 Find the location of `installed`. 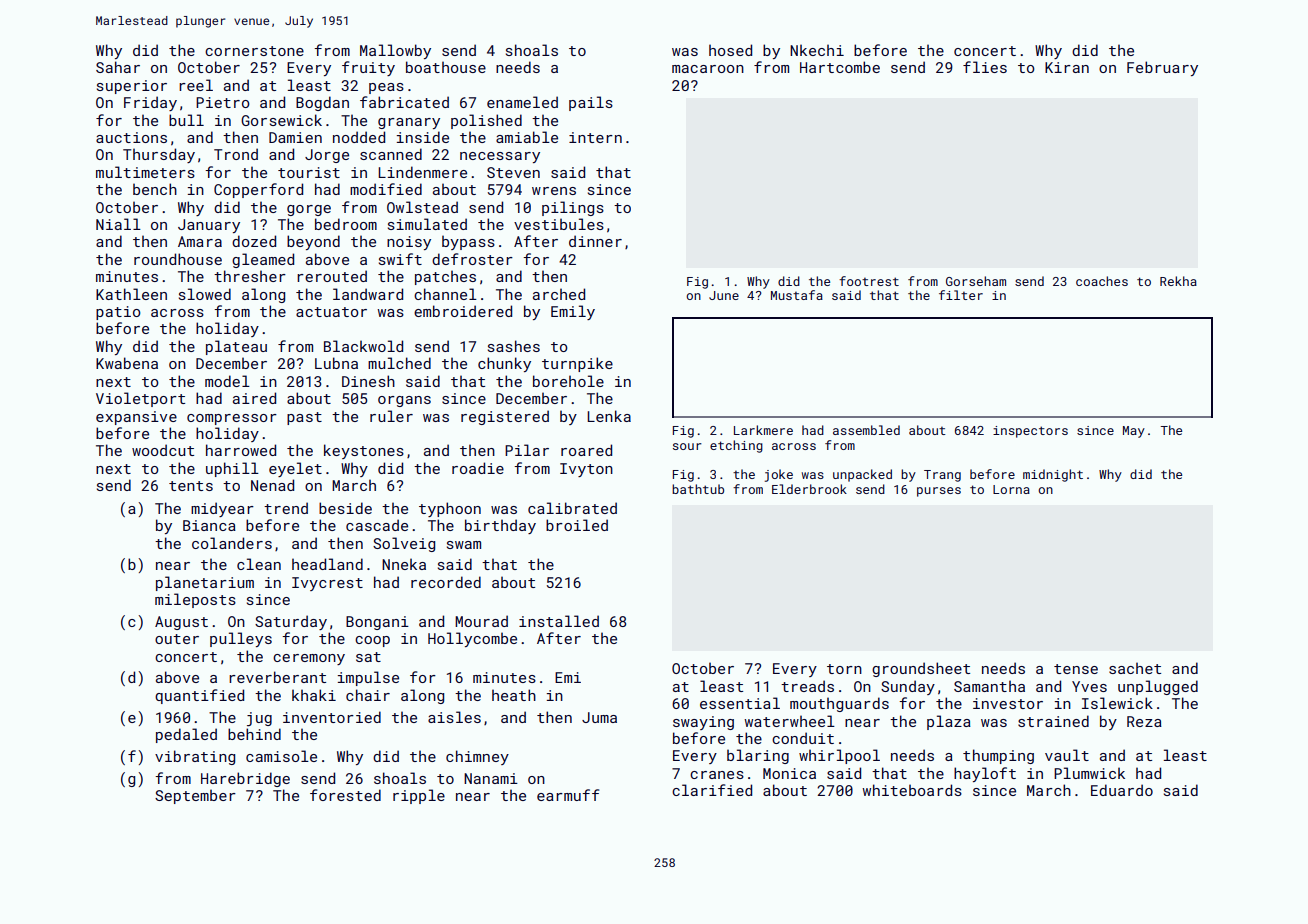

installed is located at coordinates (559, 621).
